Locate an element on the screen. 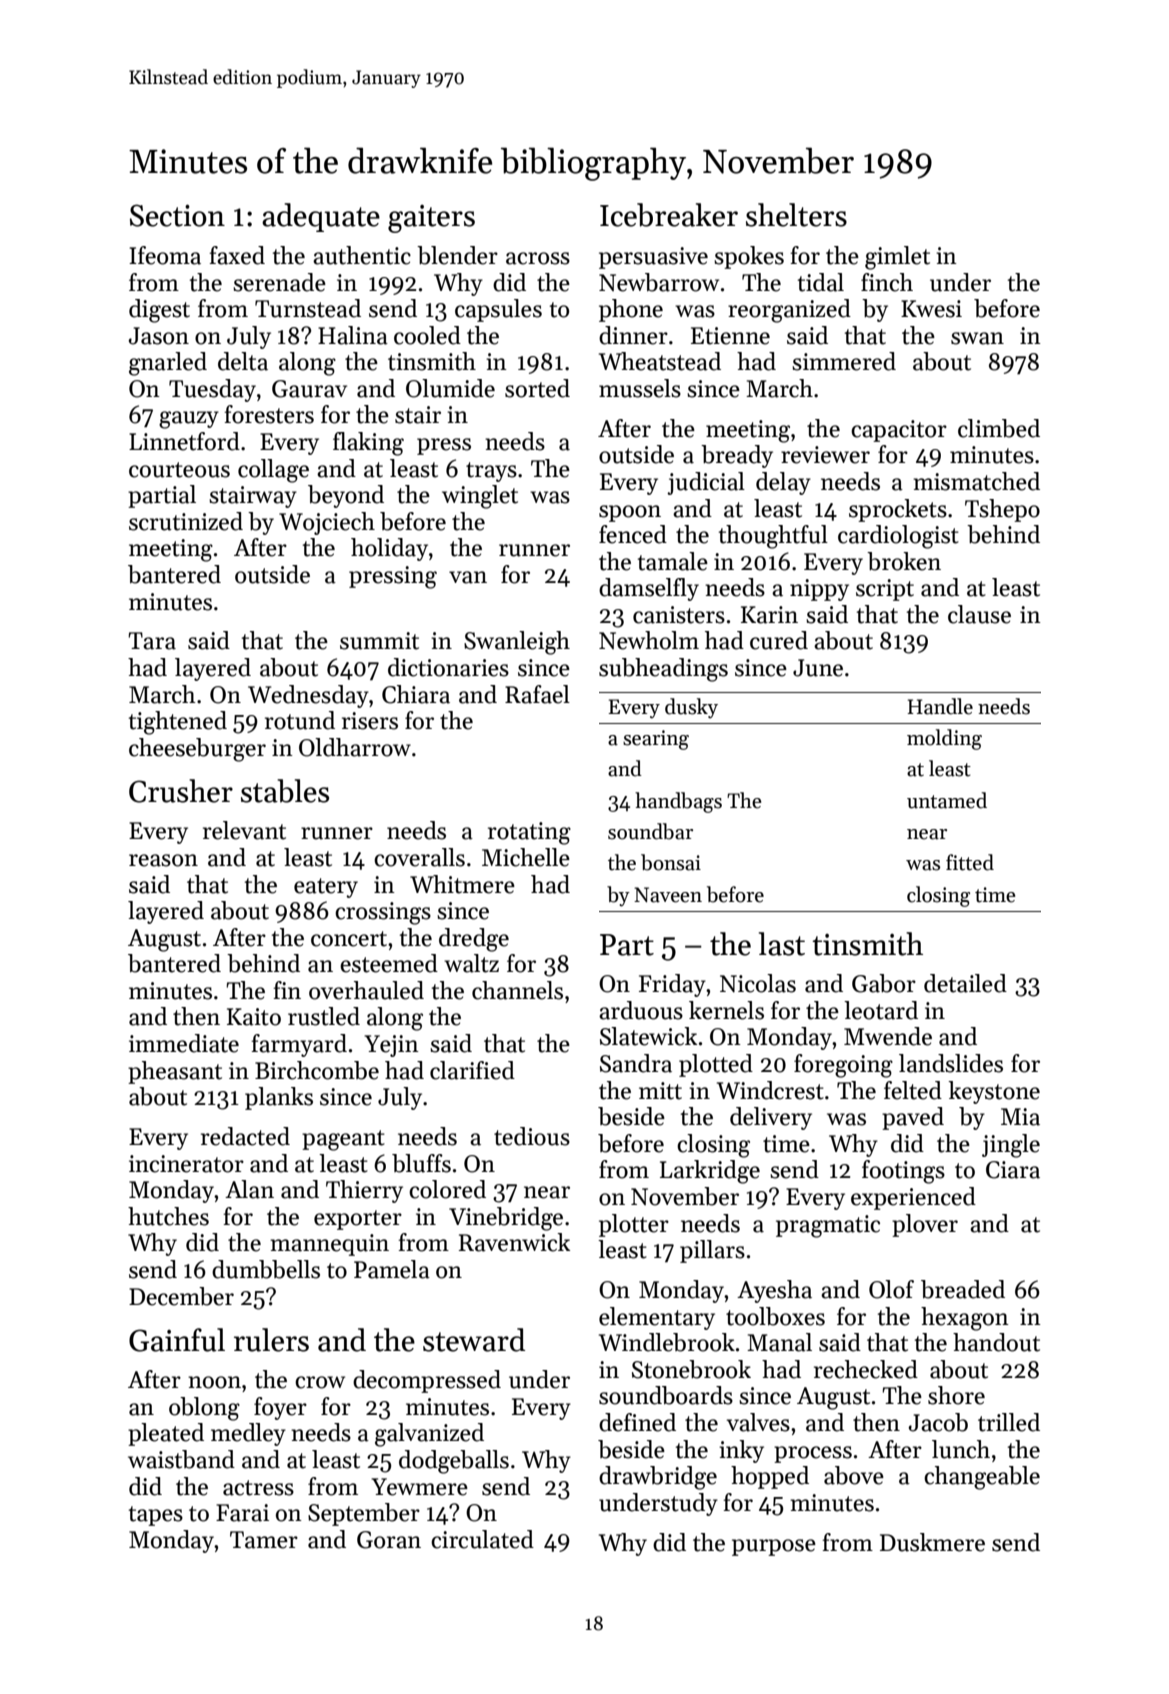 This screenshot has height=1694, width=1169. delta is located at coordinates (243, 361).
